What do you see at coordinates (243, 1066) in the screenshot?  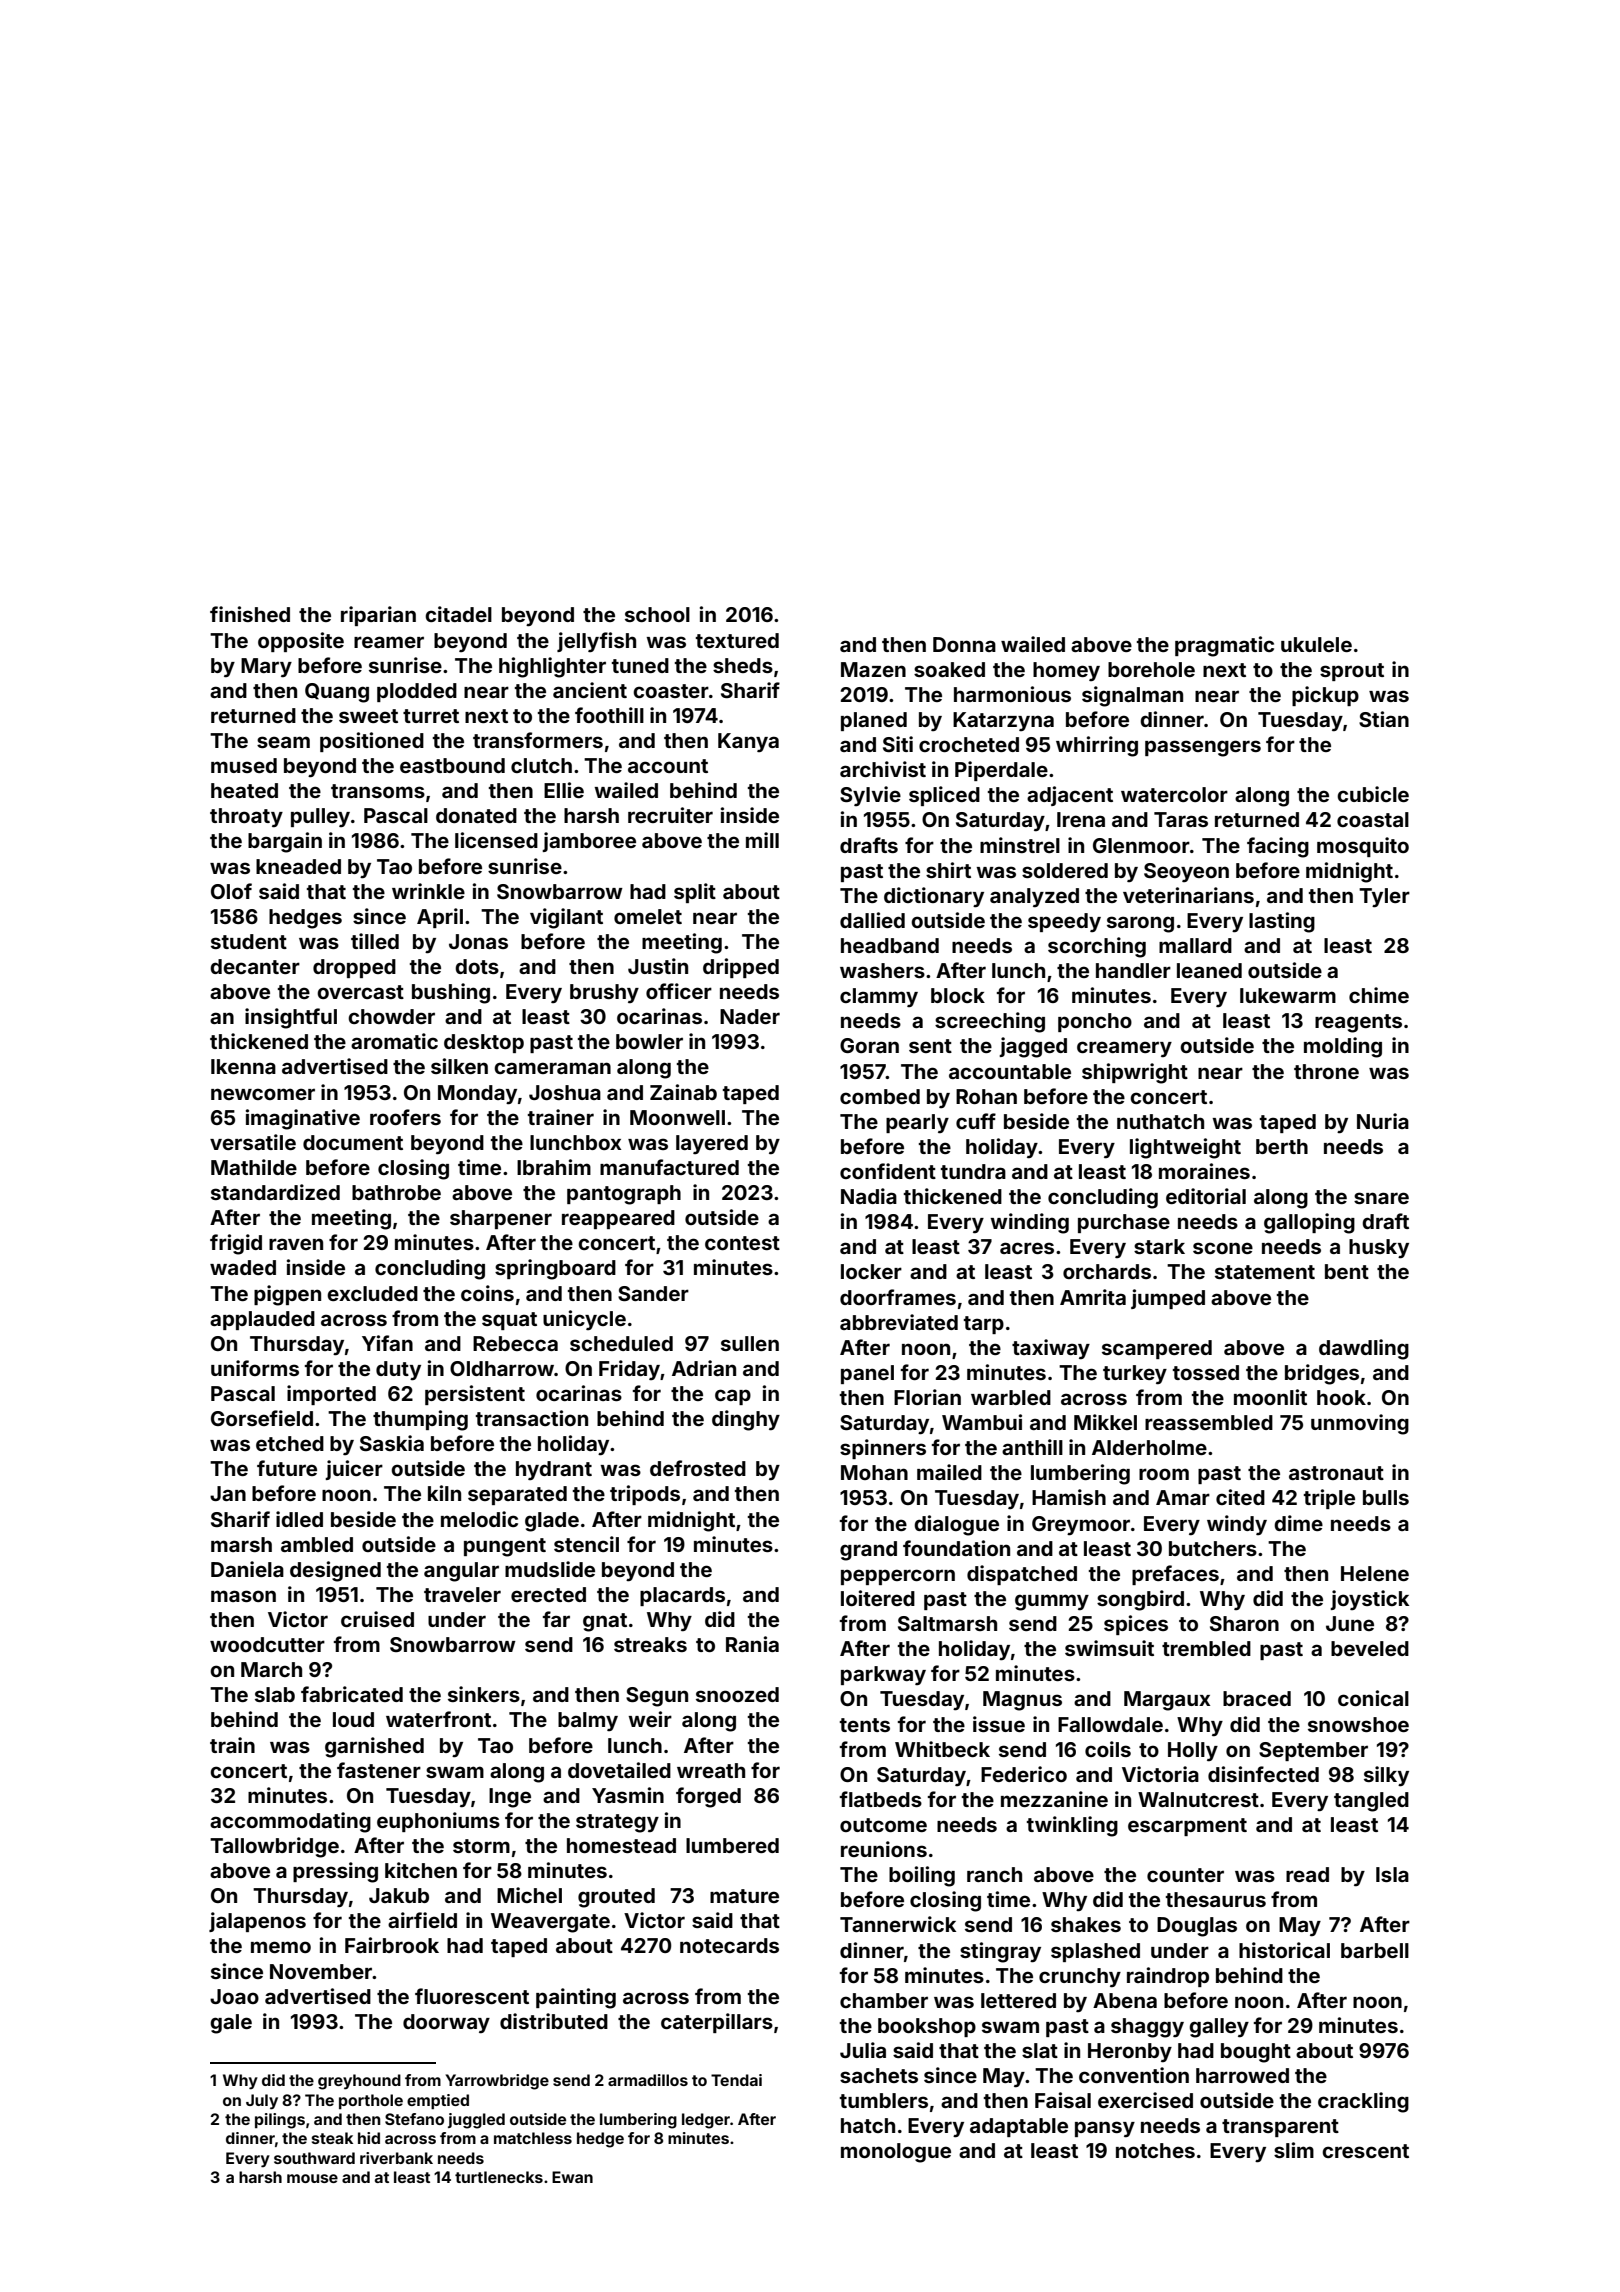 I see `Ikenna` at bounding box center [243, 1066].
